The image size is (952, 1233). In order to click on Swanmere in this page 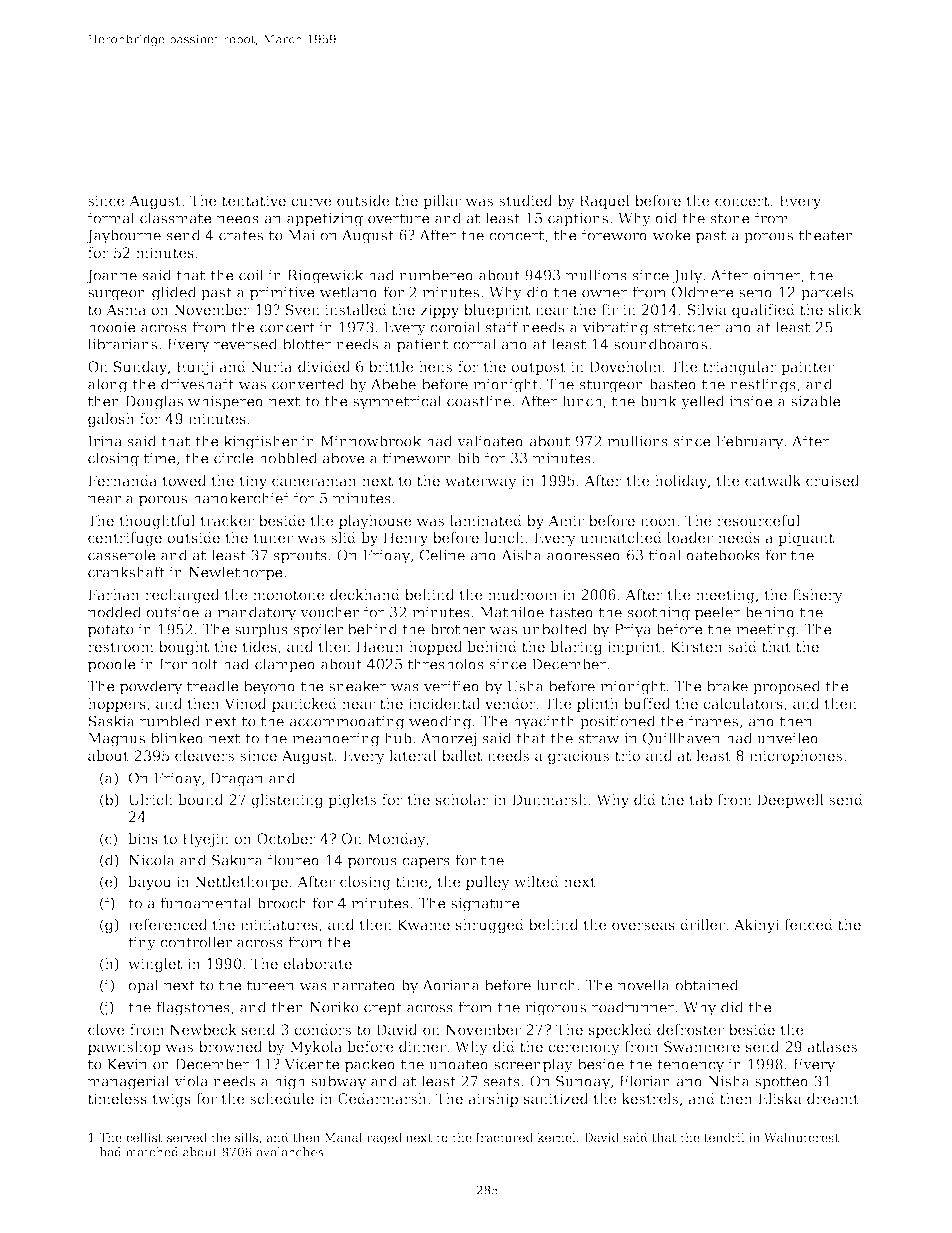, I will do `click(702, 1046)`.
